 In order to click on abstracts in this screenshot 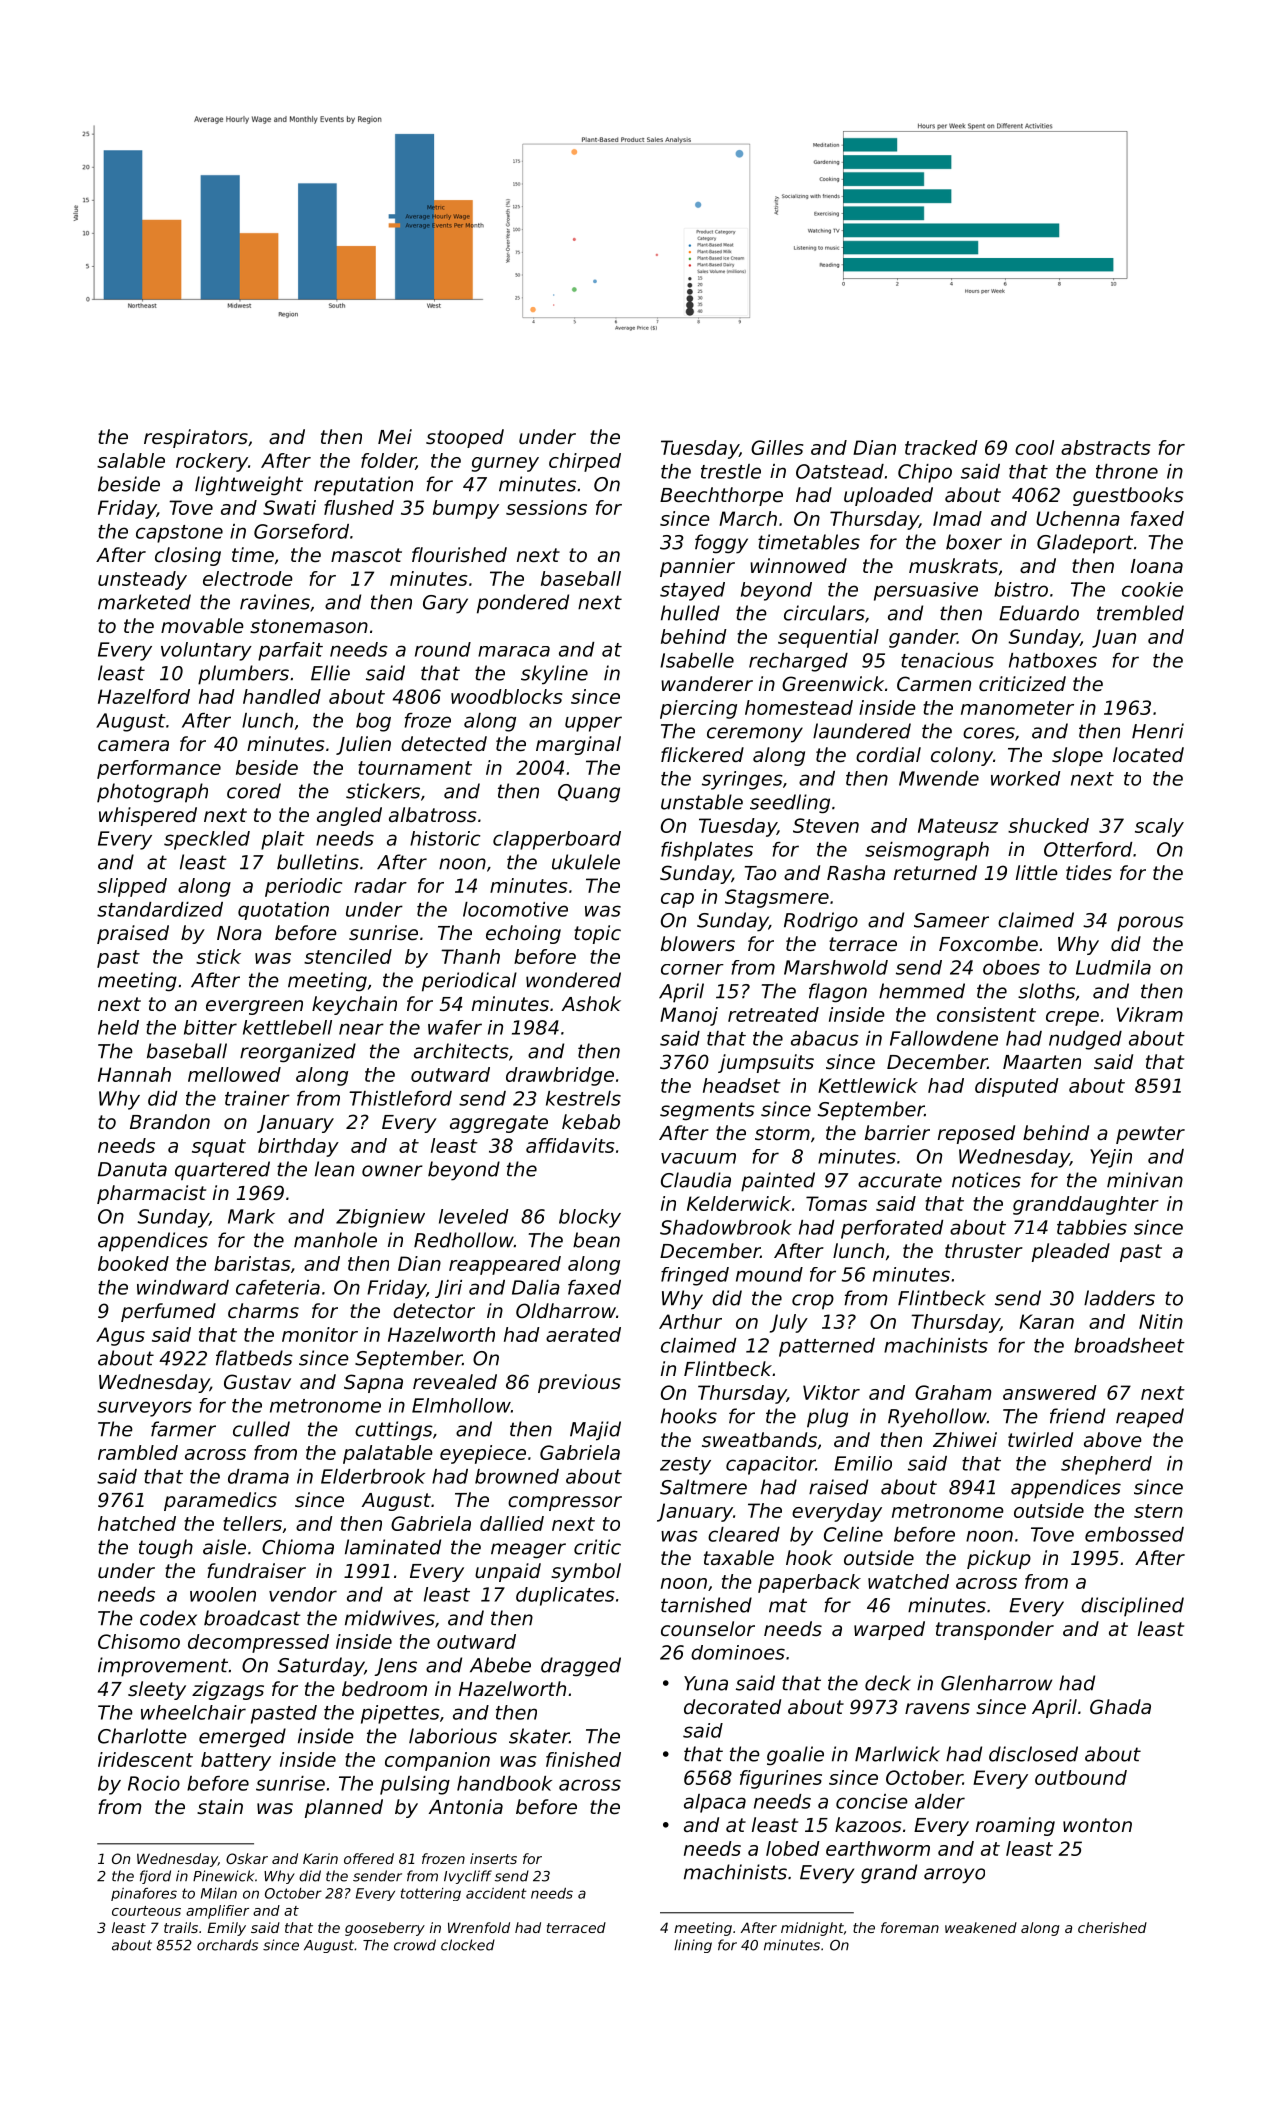, I will do `click(1105, 447)`.
